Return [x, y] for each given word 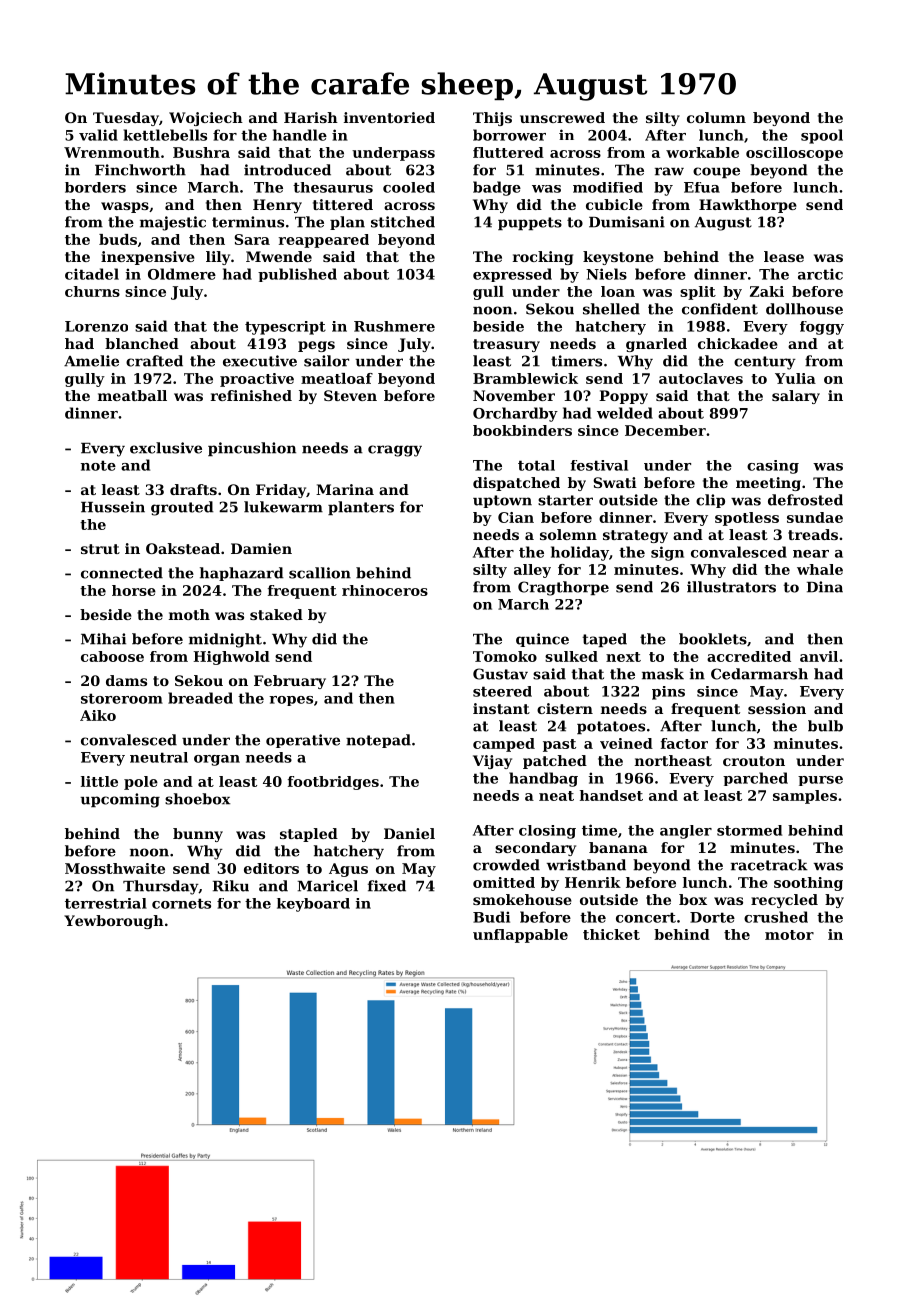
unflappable [520, 936]
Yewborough [114, 922]
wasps [125, 207]
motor [789, 935]
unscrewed [562, 117]
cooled [409, 187]
